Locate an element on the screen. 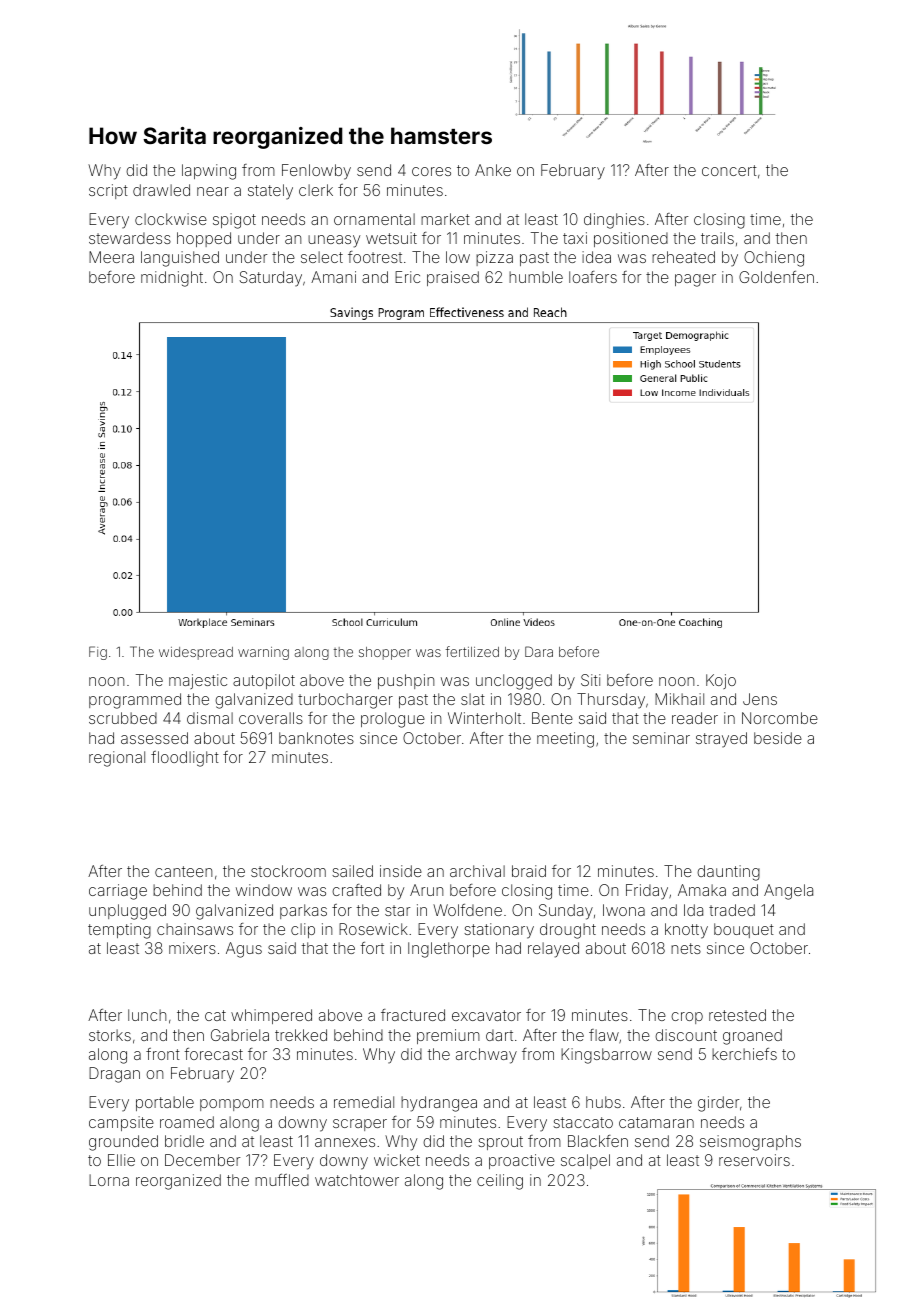 The height and width of the screenshot is (1316, 908). dinghies is located at coordinates (614, 221).
